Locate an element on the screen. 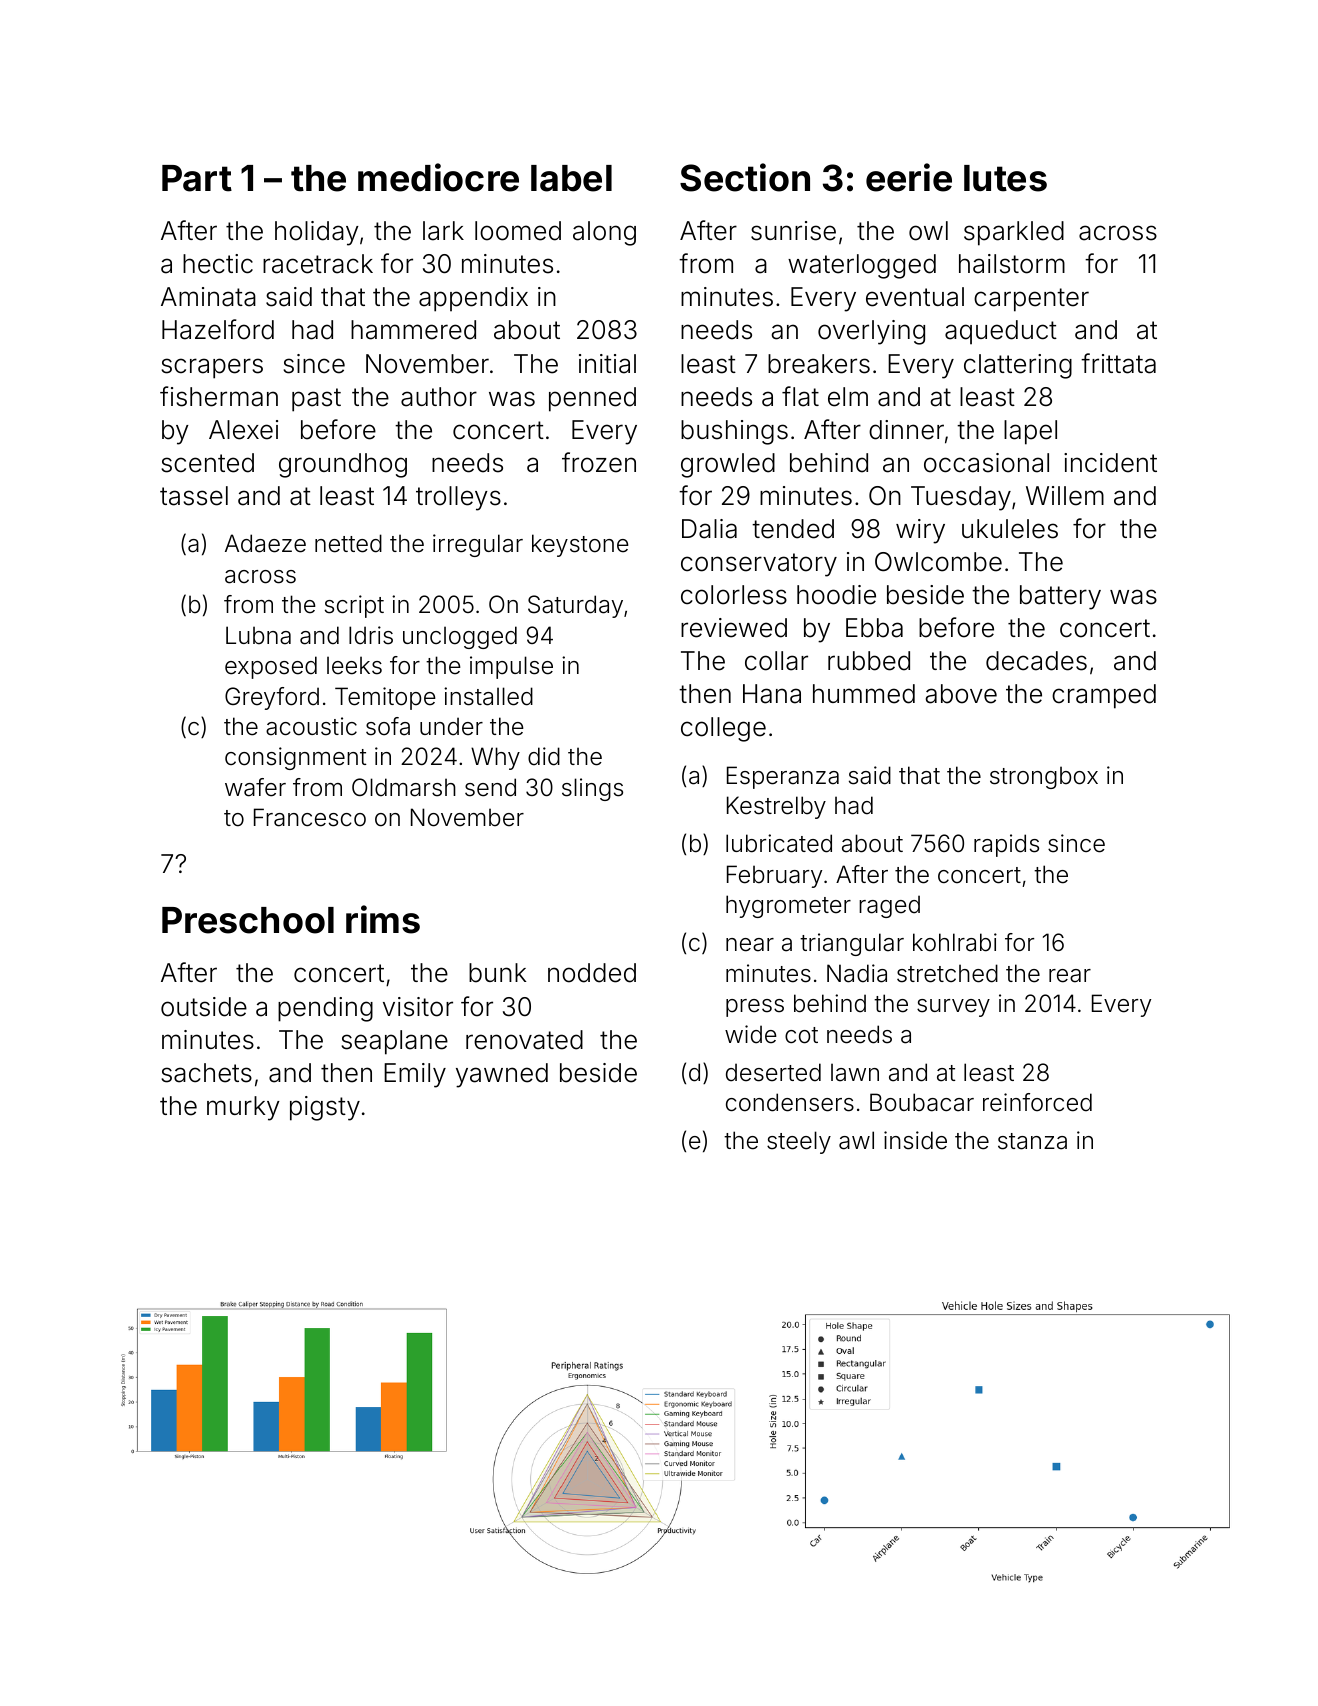 This screenshot has height=1706, width=1318. Part is located at coordinates (197, 178).
